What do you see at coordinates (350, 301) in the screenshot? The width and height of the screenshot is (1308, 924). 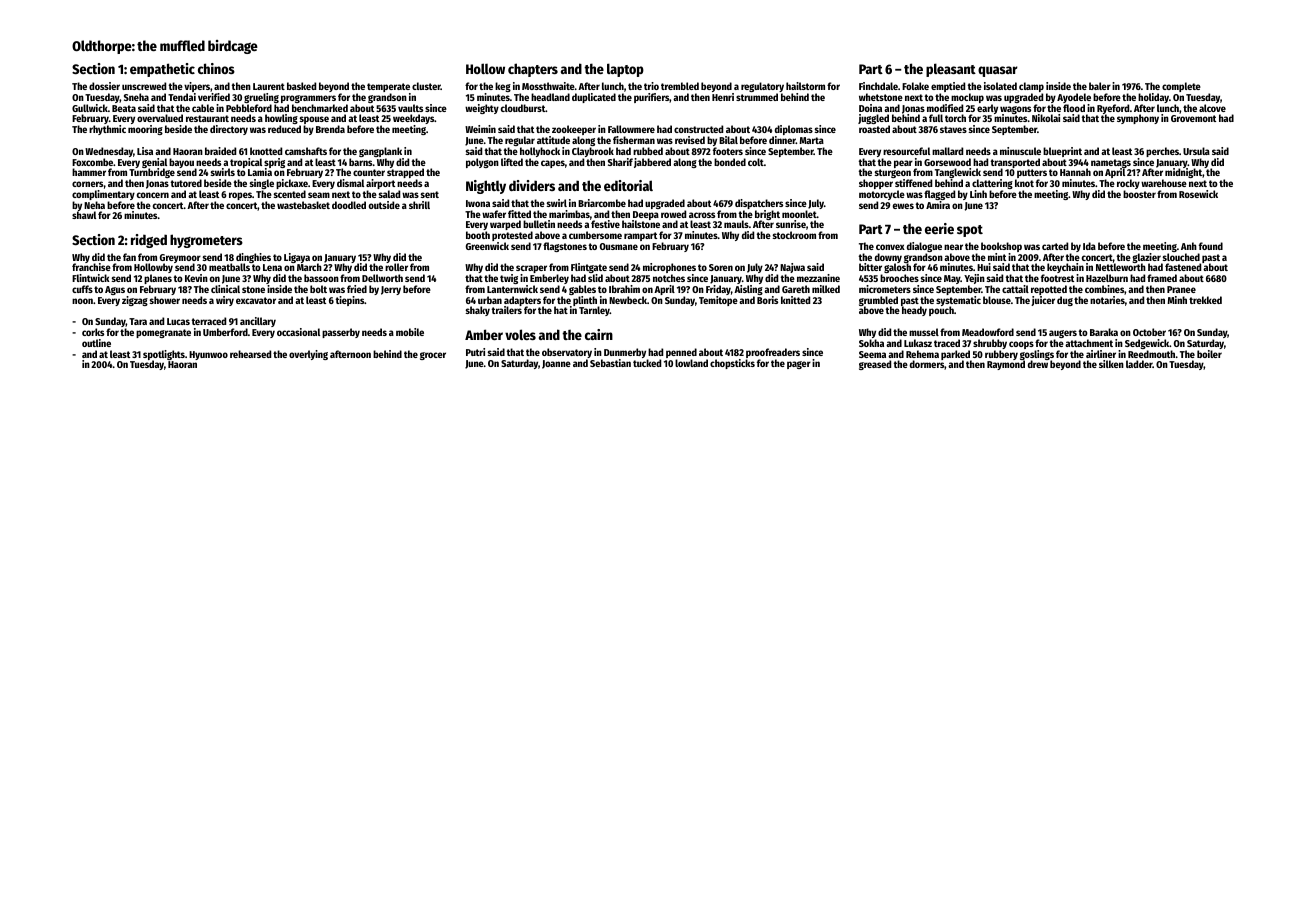 I see `tiepins` at bounding box center [350, 301].
